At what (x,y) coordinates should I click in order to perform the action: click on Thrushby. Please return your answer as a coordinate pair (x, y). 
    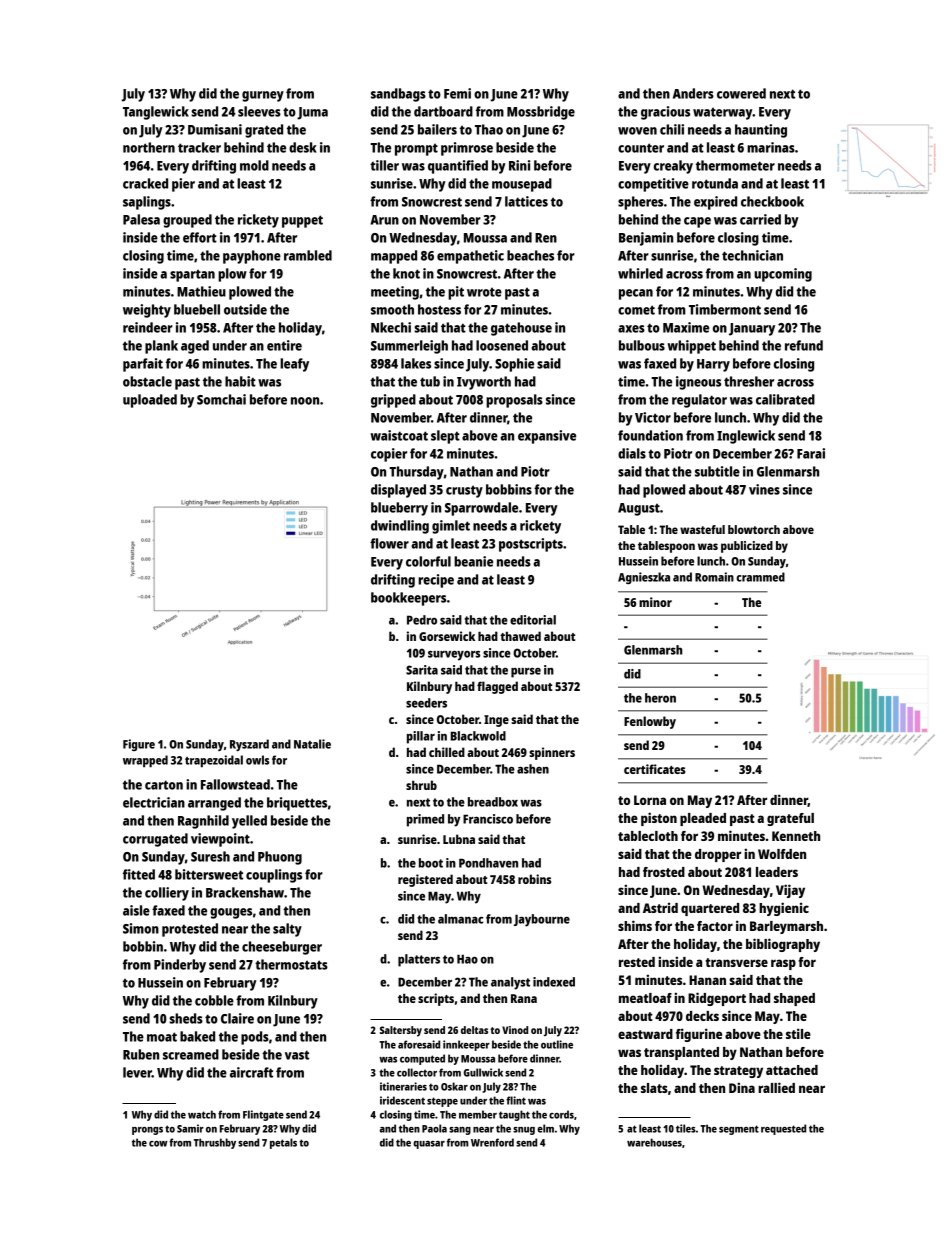
    Looking at the image, I should click on (215, 1143).
